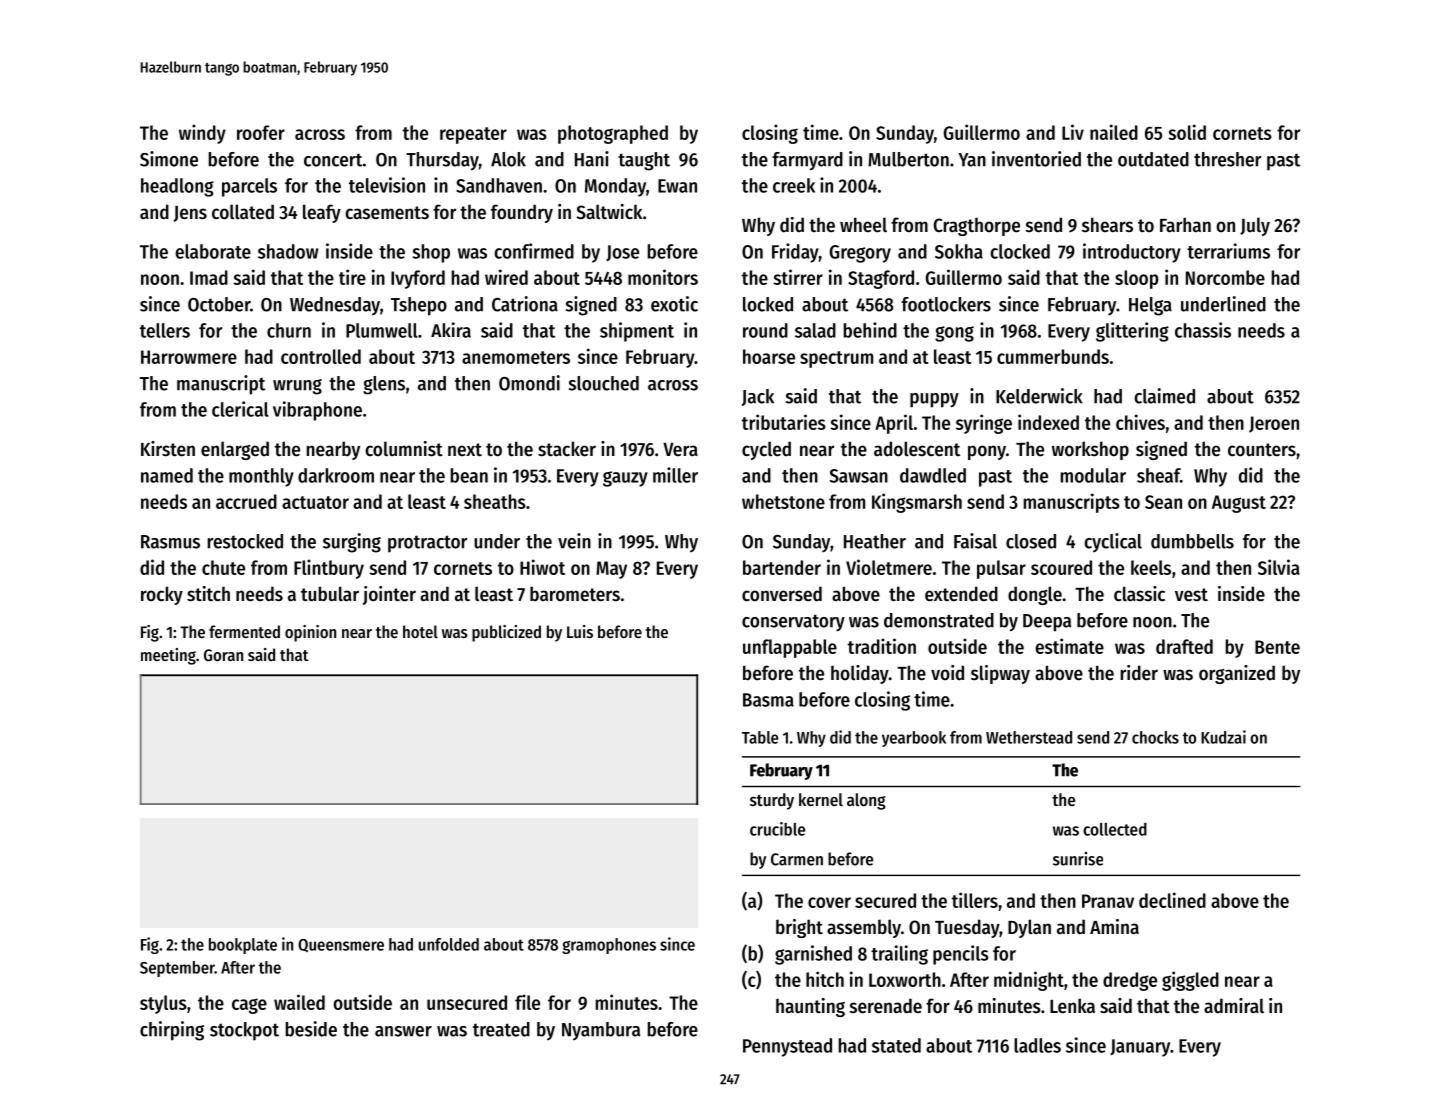 Image resolution: width=1440 pixels, height=1113 pixels. I want to click on hotel, so click(420, 631).
